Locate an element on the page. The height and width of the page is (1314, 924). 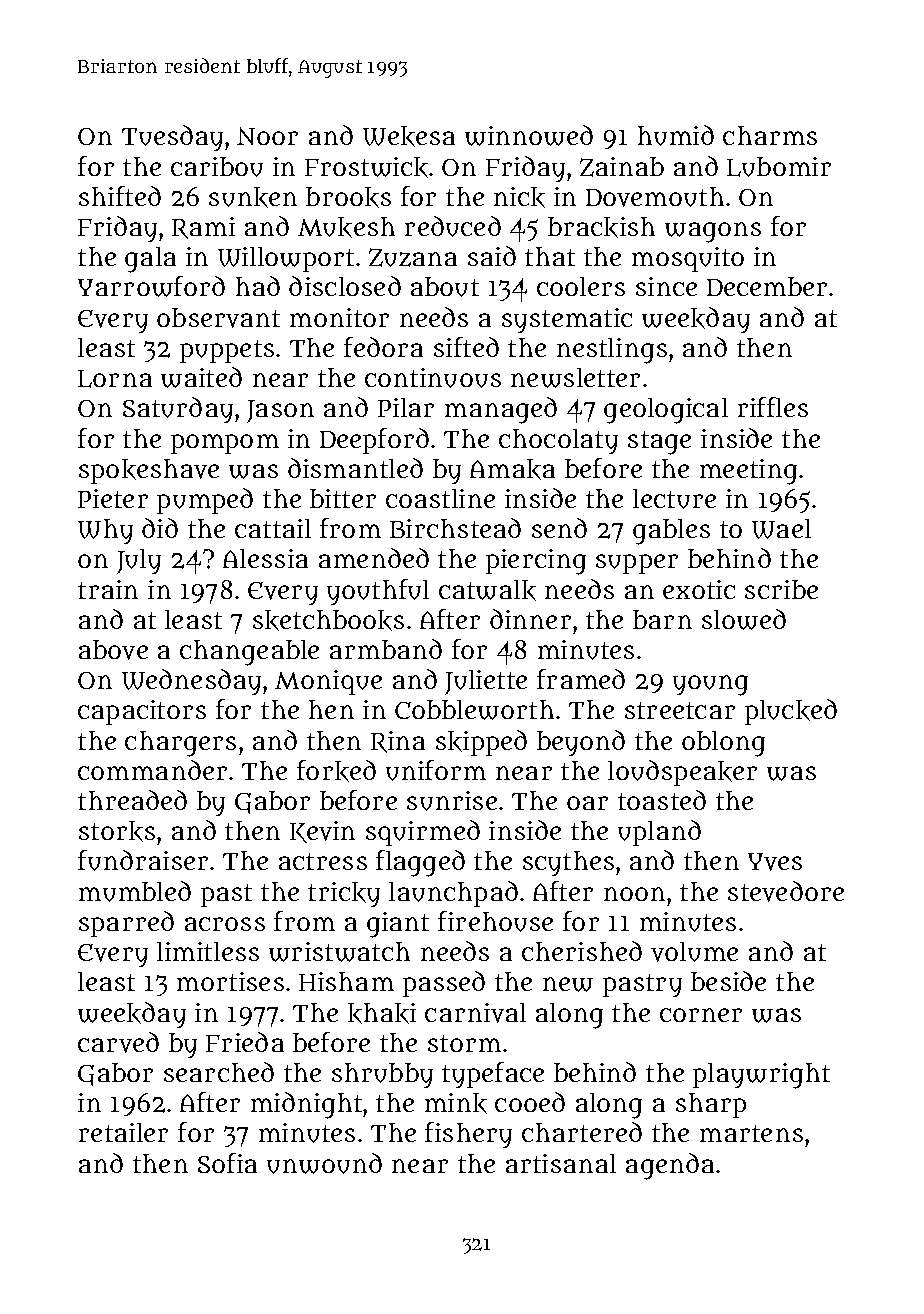
winnowed is located at coordinates (529, 135).
